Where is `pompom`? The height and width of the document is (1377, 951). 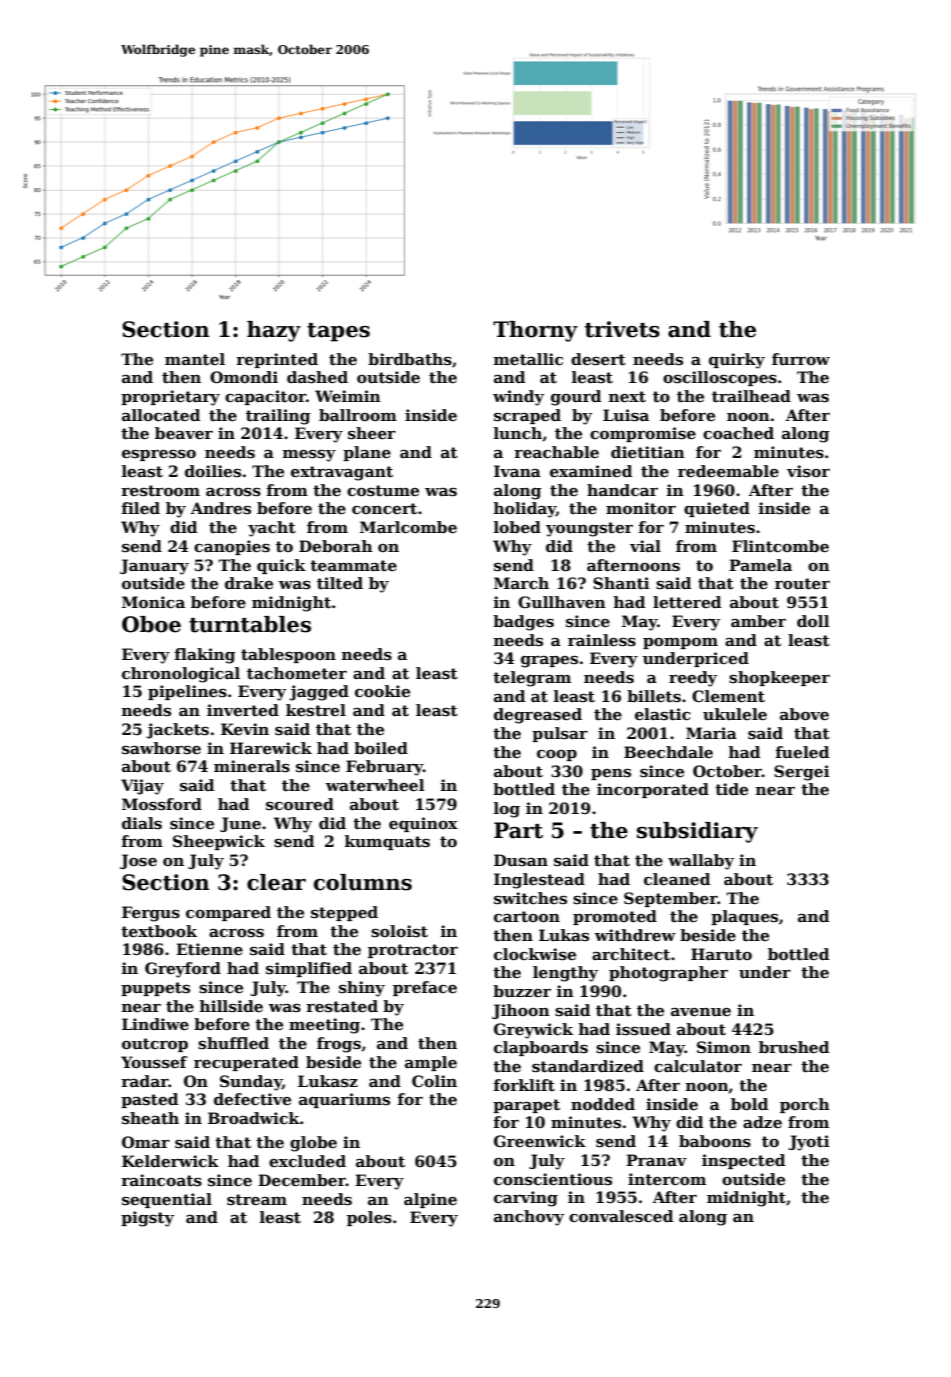
pompom is located at coordinates (680, 643).
